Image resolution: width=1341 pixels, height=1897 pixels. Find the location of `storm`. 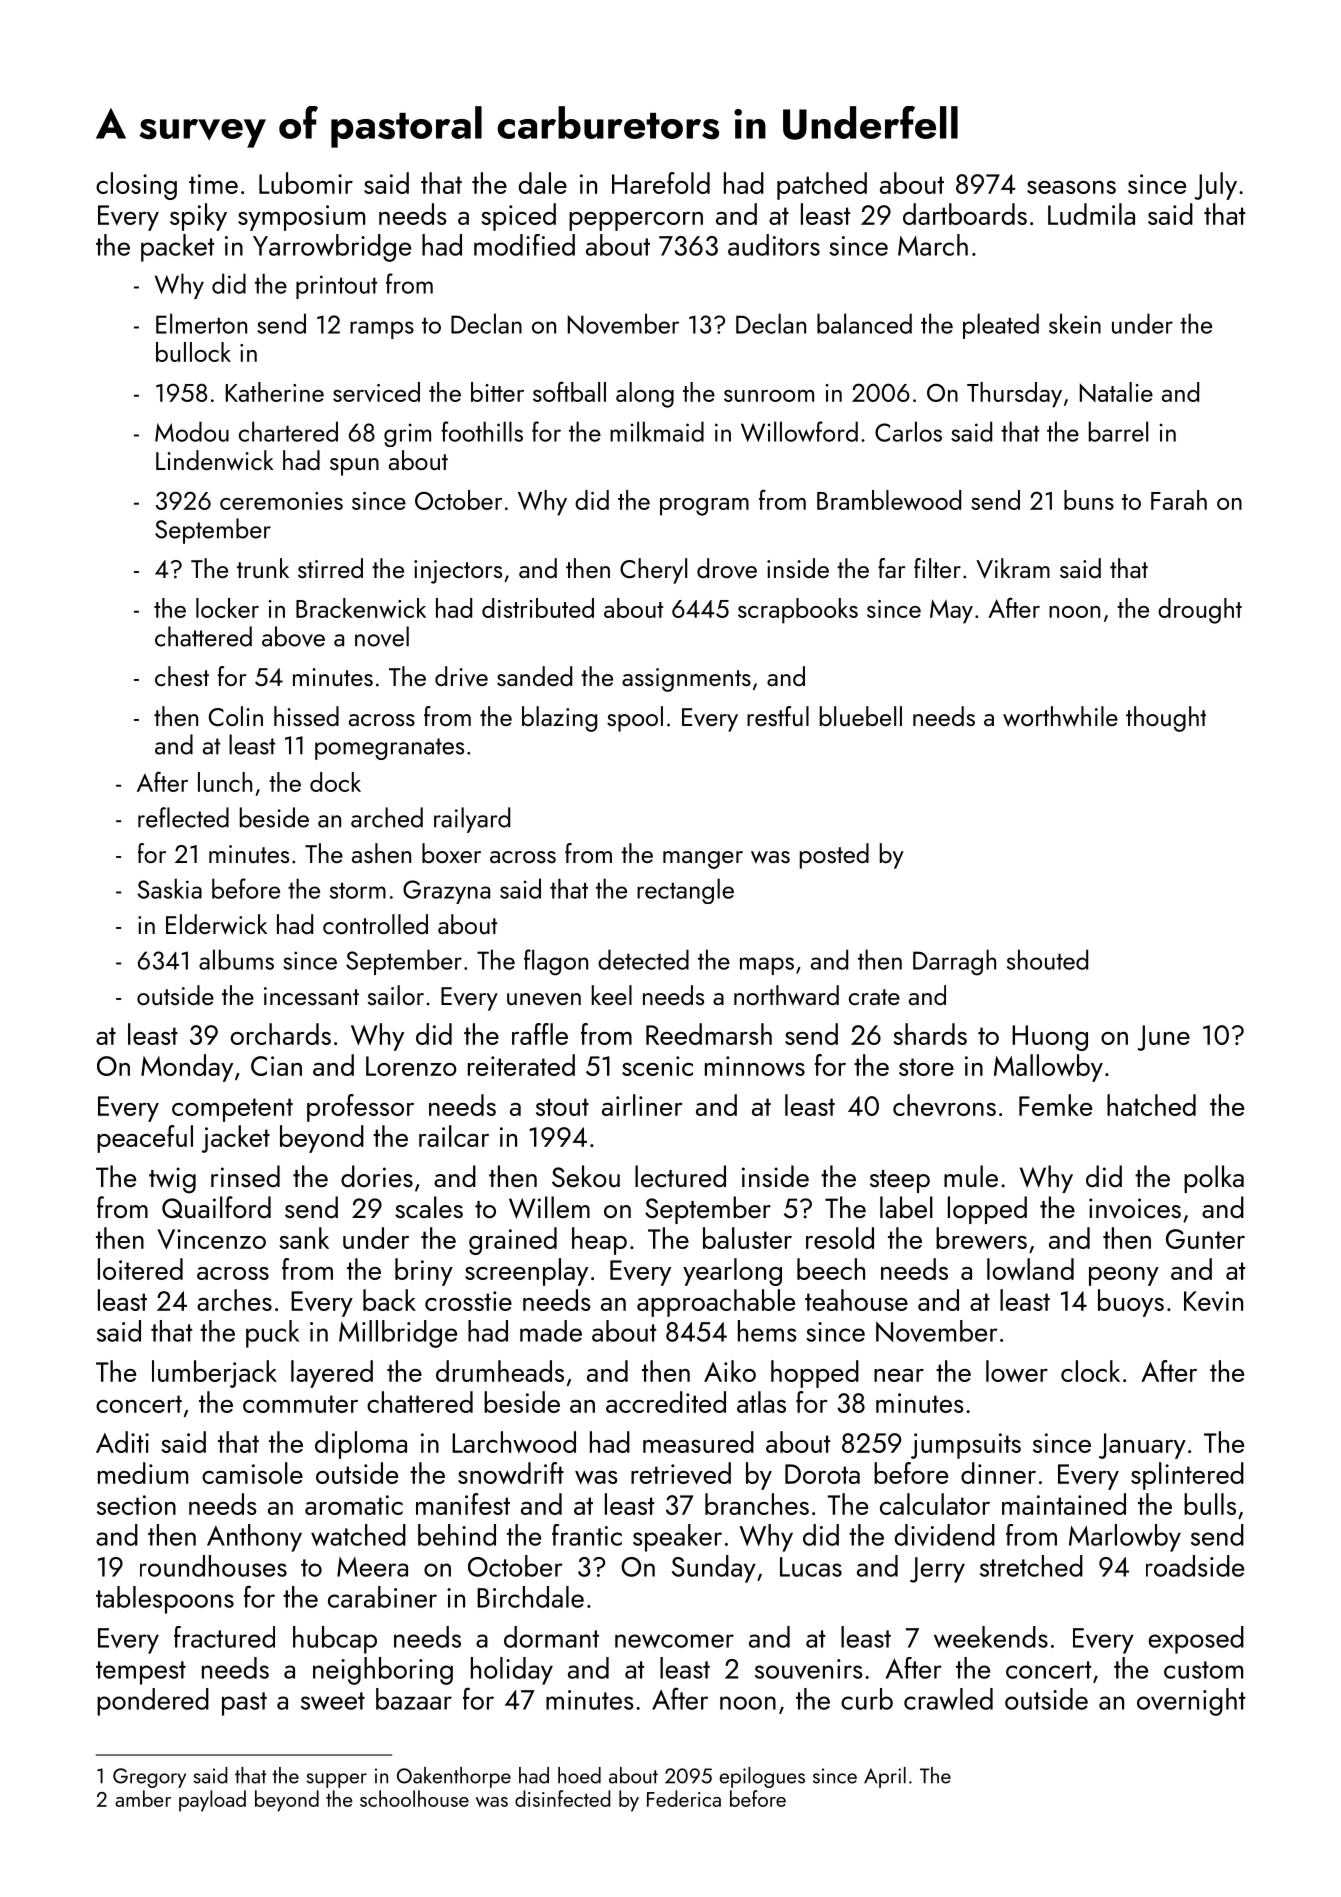

storm is located at coordinates (358, 890).
